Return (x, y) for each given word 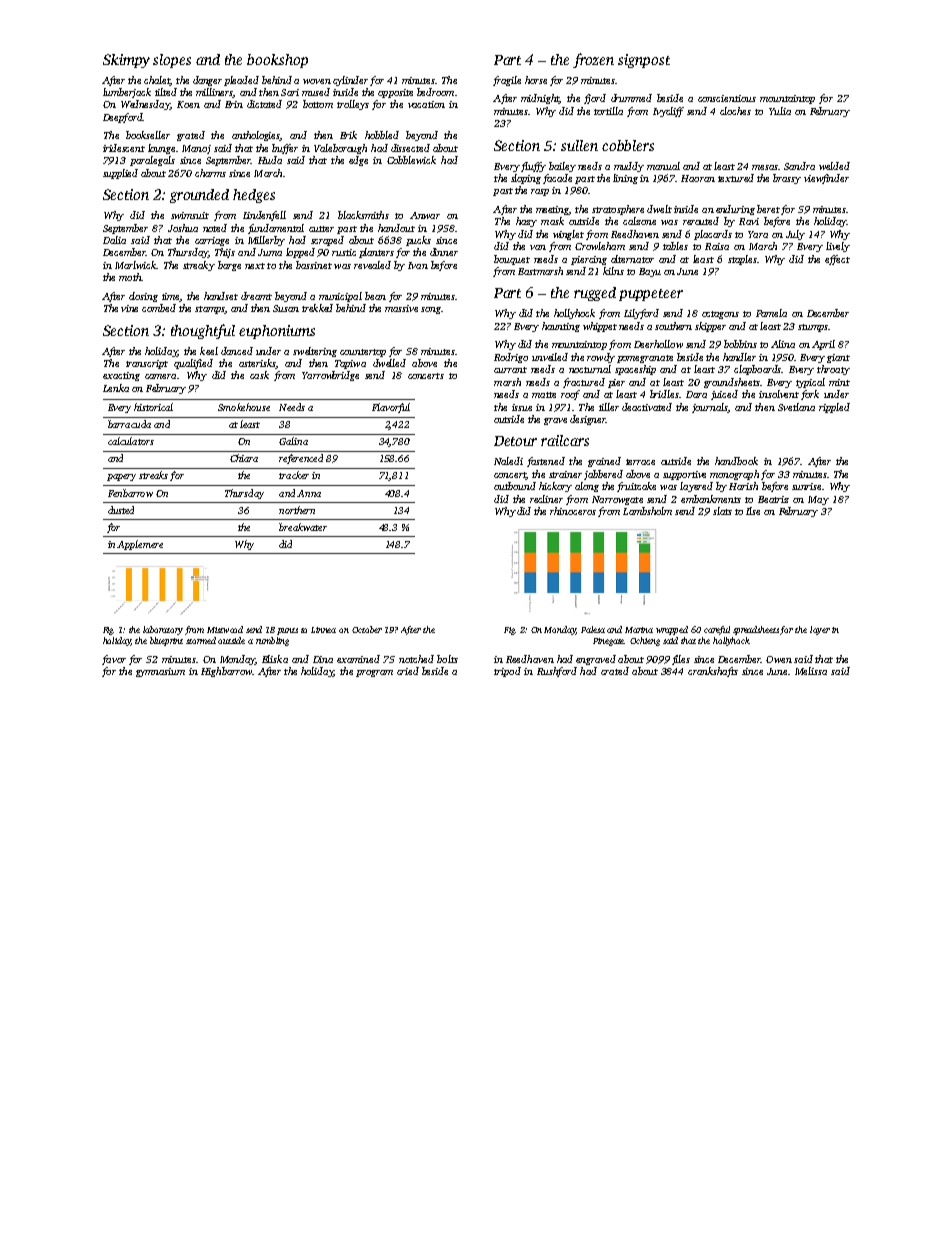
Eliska (275, 659)
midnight (540, 99)
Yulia (780, 111)
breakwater (303, 527)
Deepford (122, 118)
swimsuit (190, 215)
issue (522, 407)
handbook (736, 461)
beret (768, 209)
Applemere (140, 545)
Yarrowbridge (330, 376)
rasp (540, 192)
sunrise (806, 486)
